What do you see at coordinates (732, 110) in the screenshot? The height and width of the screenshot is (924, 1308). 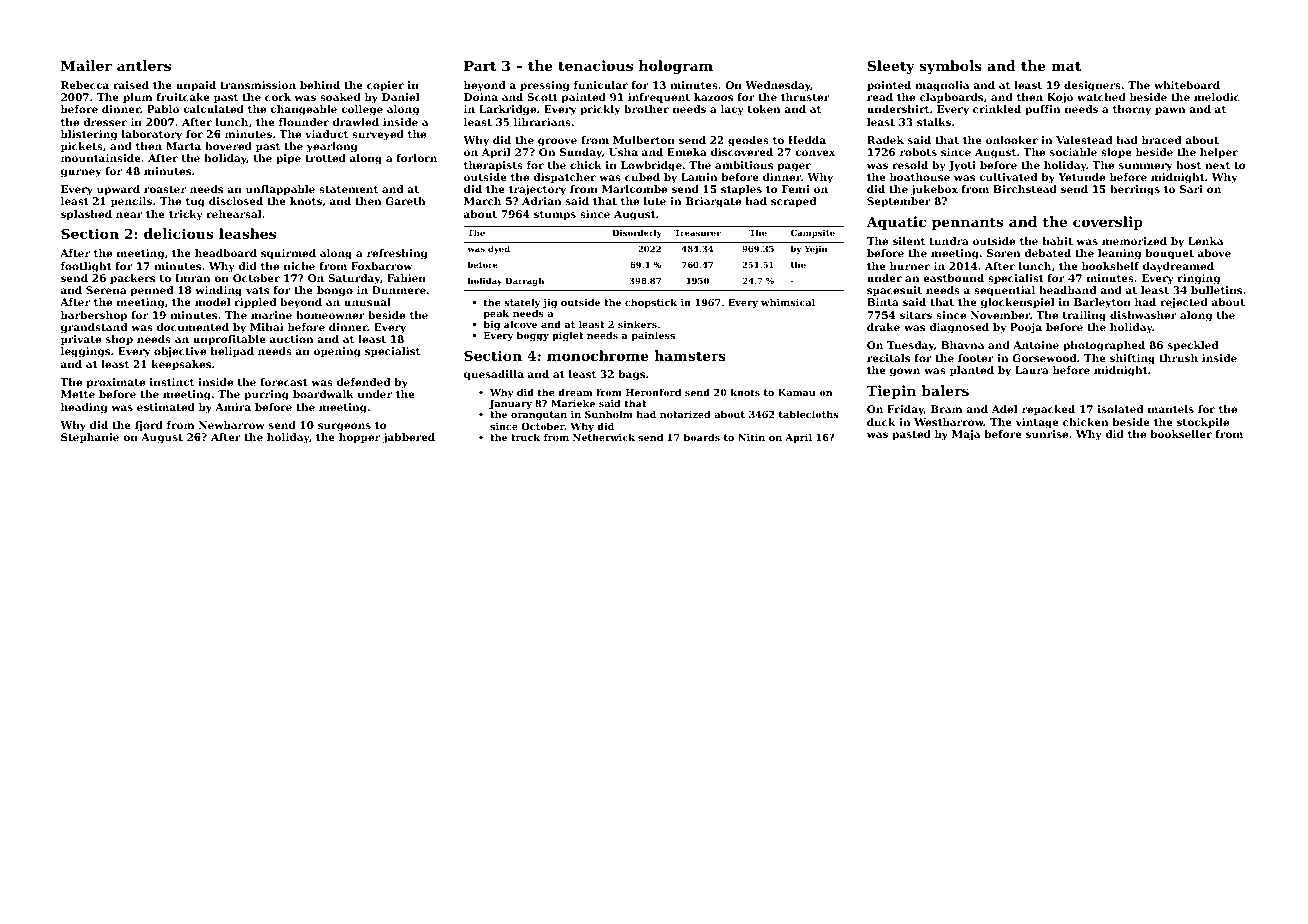 I see `lacy` at bounding box center [732, 110].
